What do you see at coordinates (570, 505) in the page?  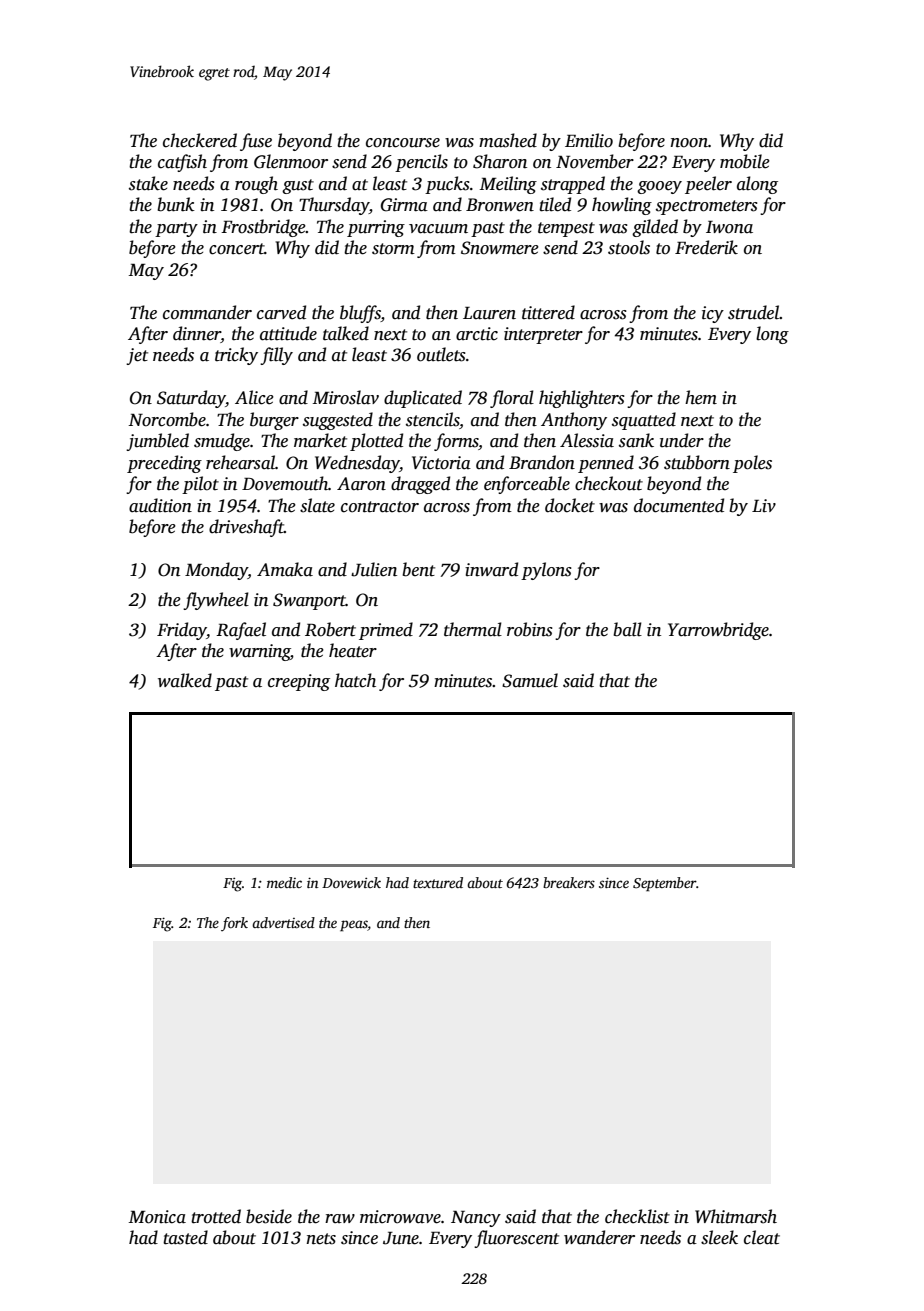 I see `docket` at bounding box center [570, 505].
